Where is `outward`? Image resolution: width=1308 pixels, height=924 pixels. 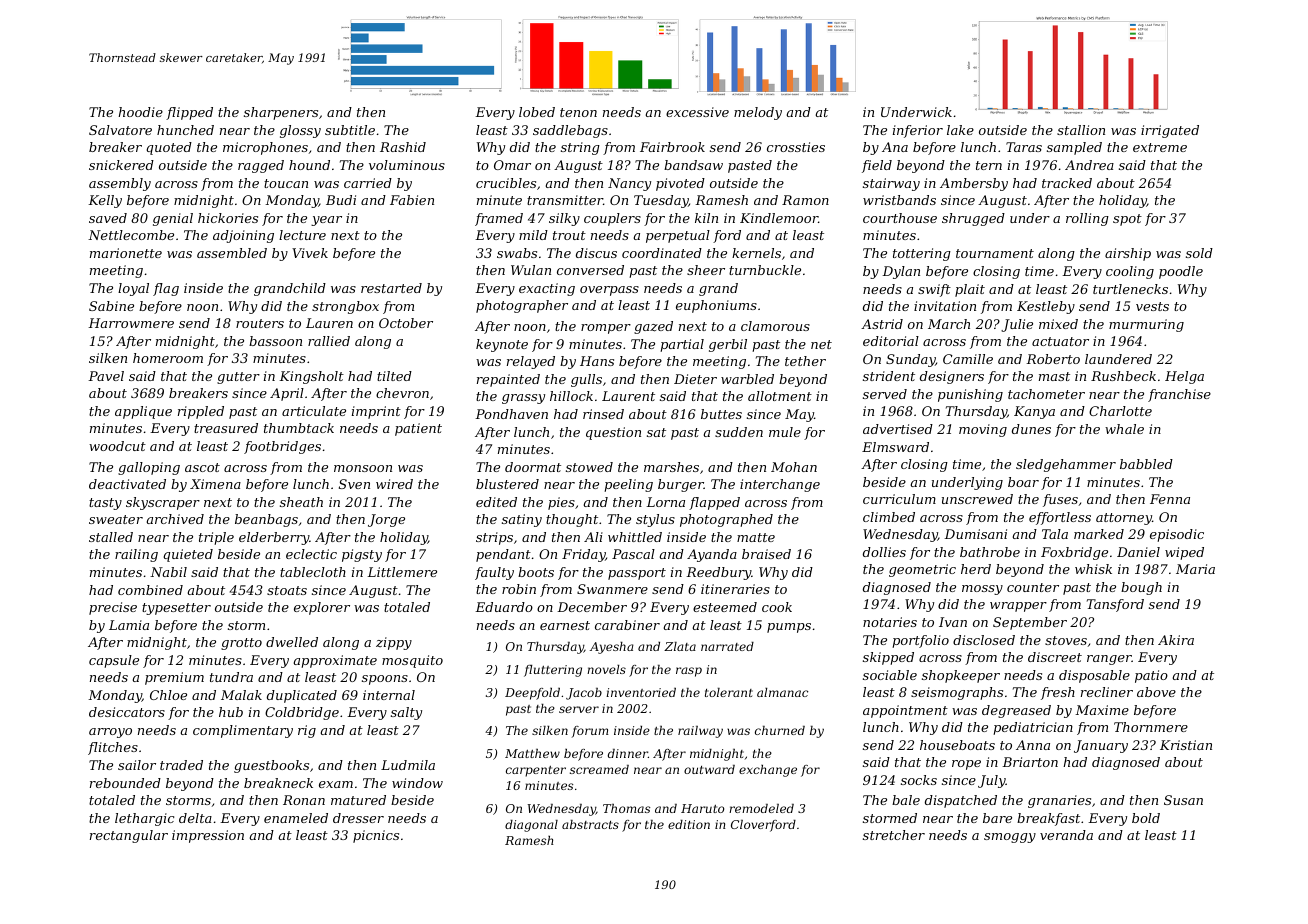
outward is located at coordinates (709, 769).
